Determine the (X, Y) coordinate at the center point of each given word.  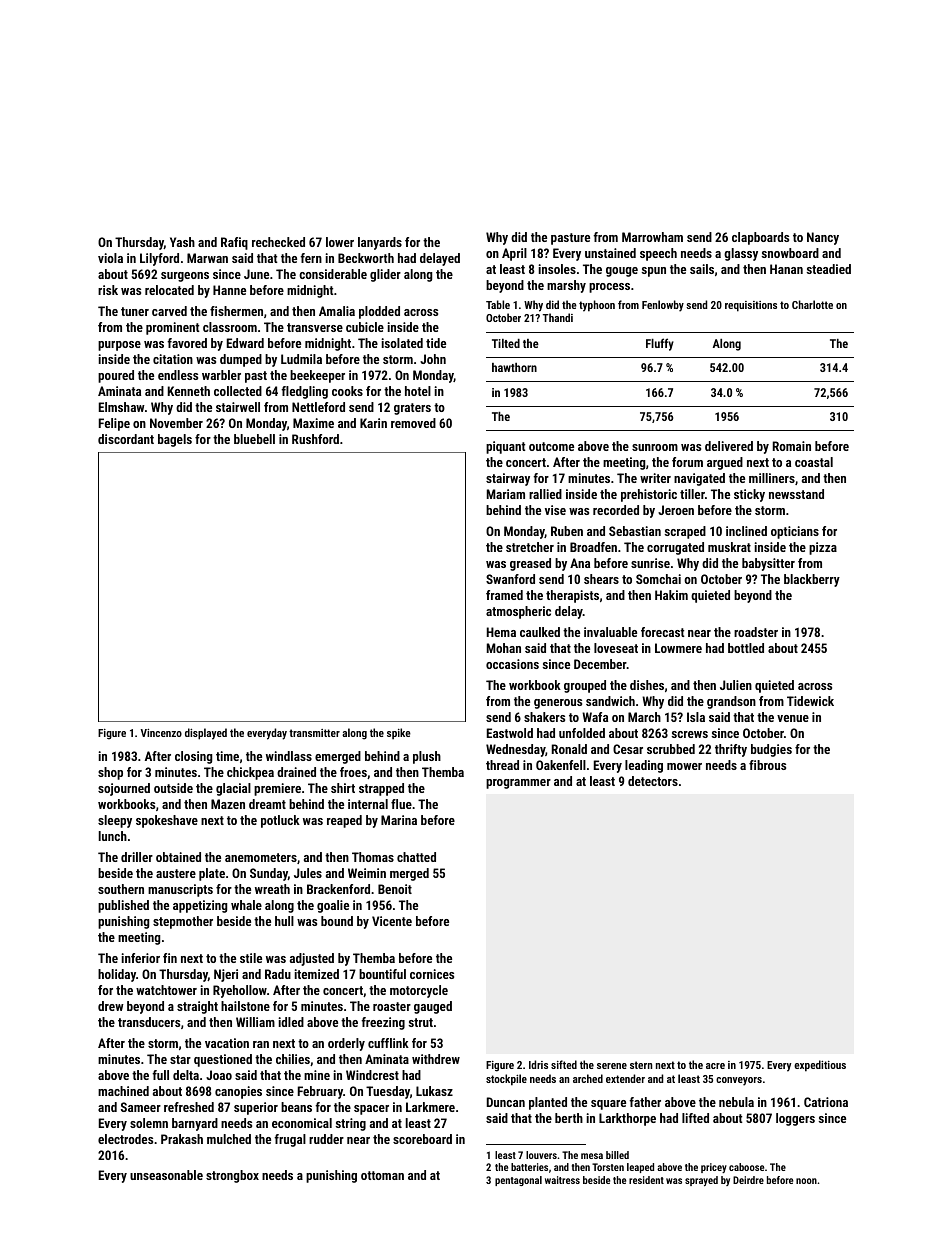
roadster (756, 632)
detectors (653, 781)
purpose (119, 346)
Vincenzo (161, 733)
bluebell (254, 439)
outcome (551, 446)
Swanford (510, 579)
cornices (432, 974)
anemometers (261, 857)
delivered (729, 446)
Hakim (671, 595)
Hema (501, 632)
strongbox (232, 1176)
